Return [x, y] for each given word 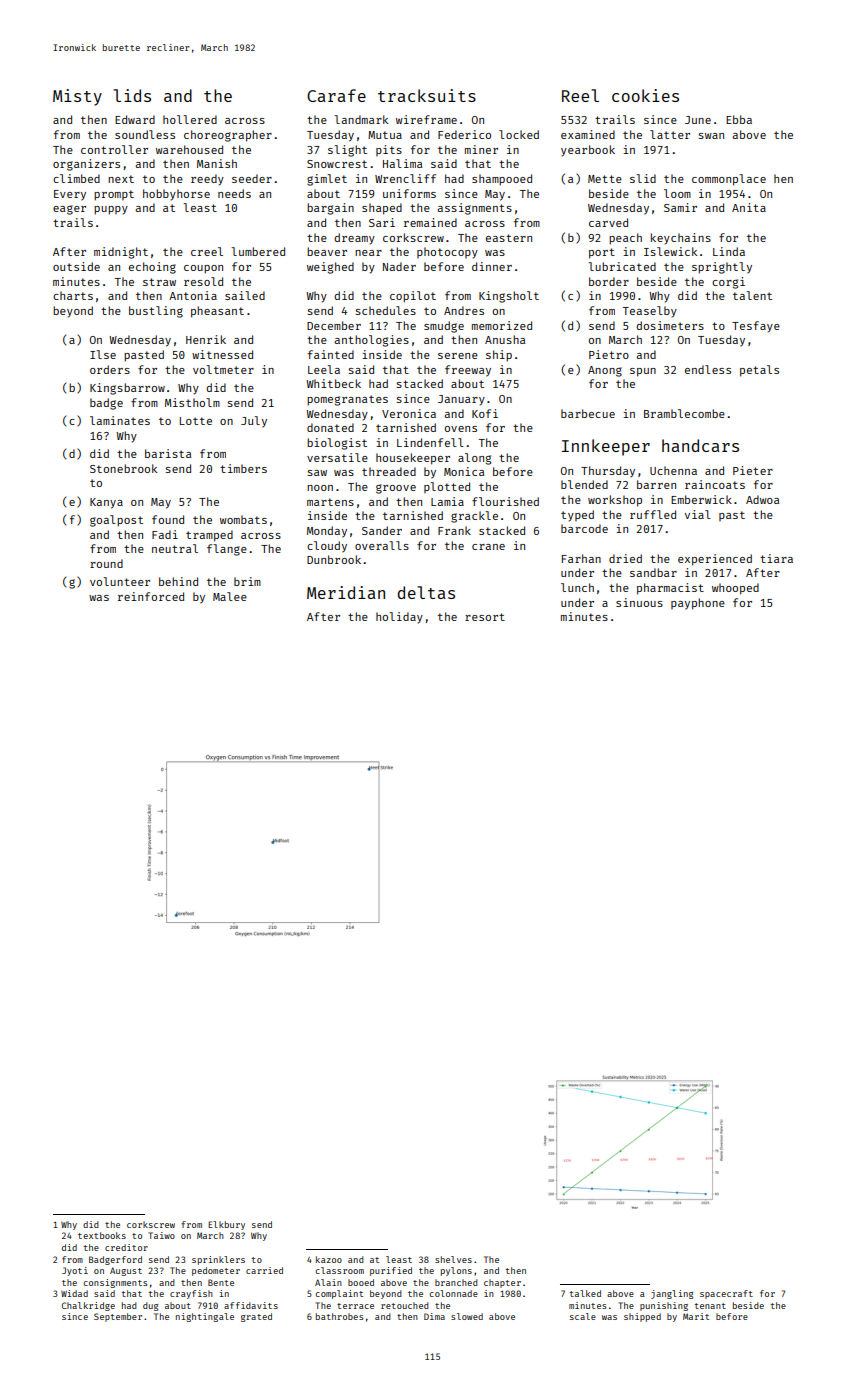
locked [519, 134]
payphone [698, 604]
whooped [735, 589]
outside [76, 266]
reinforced [151, 596]
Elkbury [226, 1225]
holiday [399, 618]
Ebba [739, 119]
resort [485, 617]
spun [643, 372]
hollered [190, 119]
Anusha [505, 339]
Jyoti [75, 1271]
